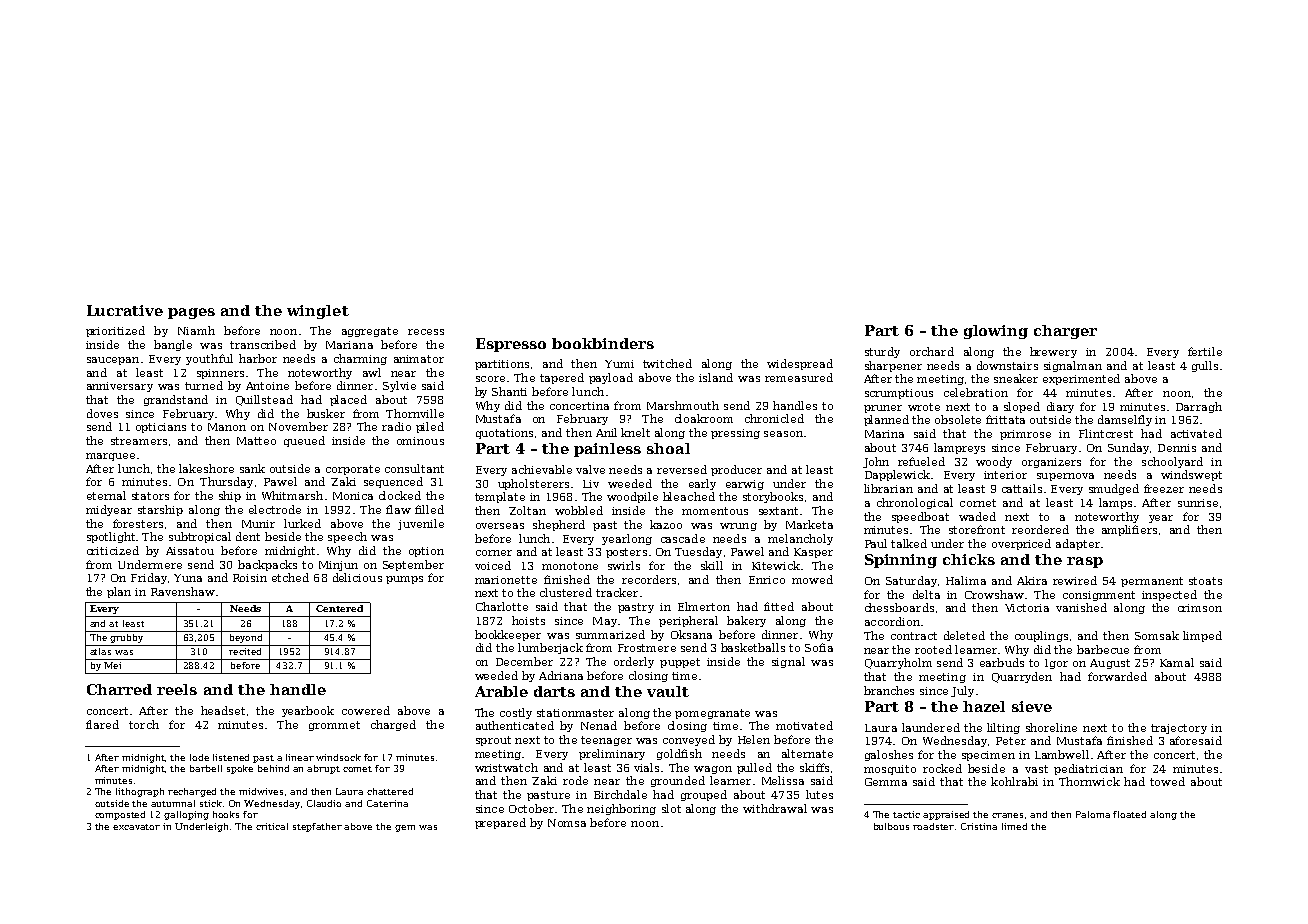  What do you see at coordinates (1065, 332) in the screenshot?
I see `charger` at bounding box center [1065, 332].
